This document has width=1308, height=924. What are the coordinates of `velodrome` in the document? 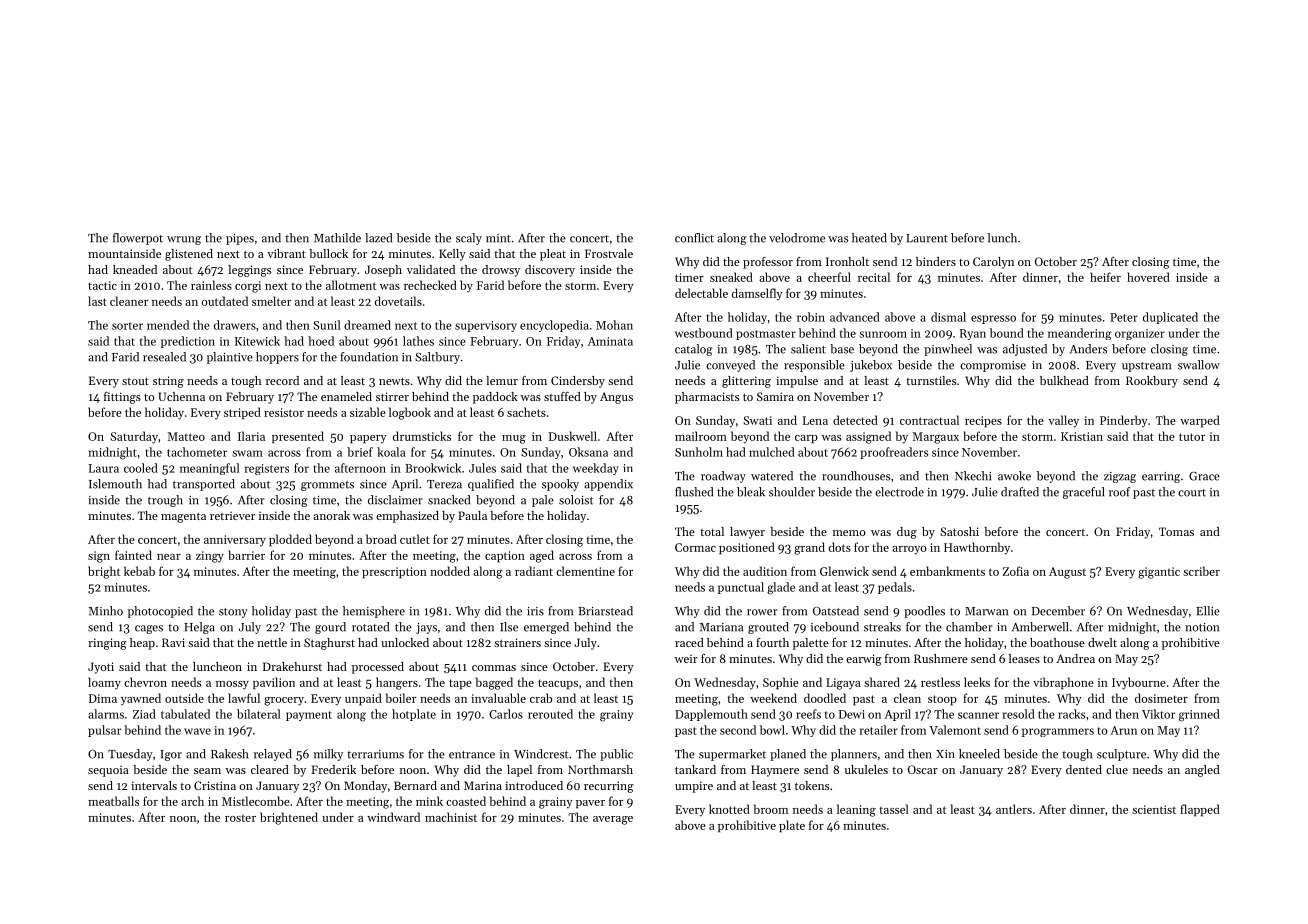 It's located at (797, 238).
